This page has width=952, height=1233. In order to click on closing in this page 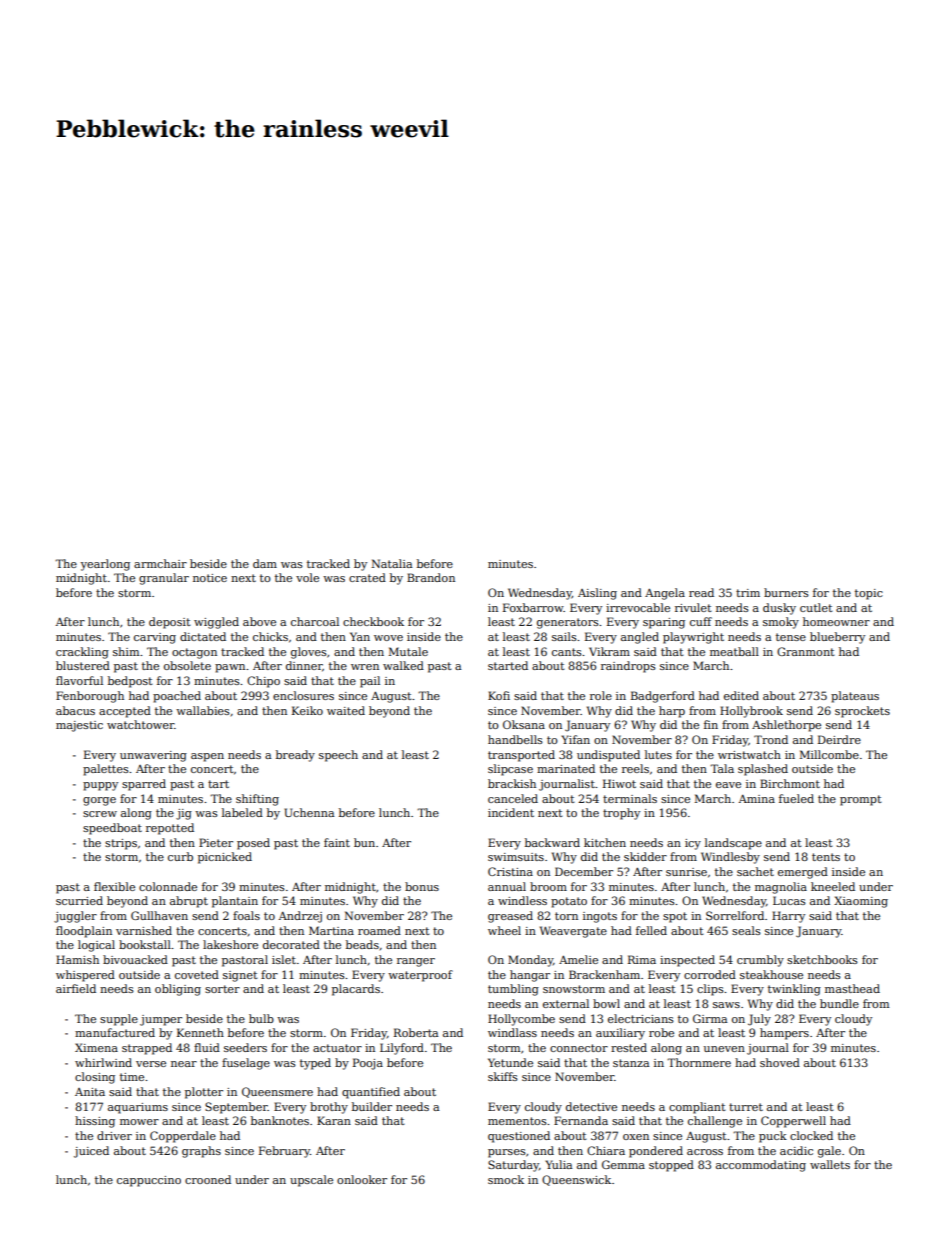, I will do `click(95, 1078)`.
